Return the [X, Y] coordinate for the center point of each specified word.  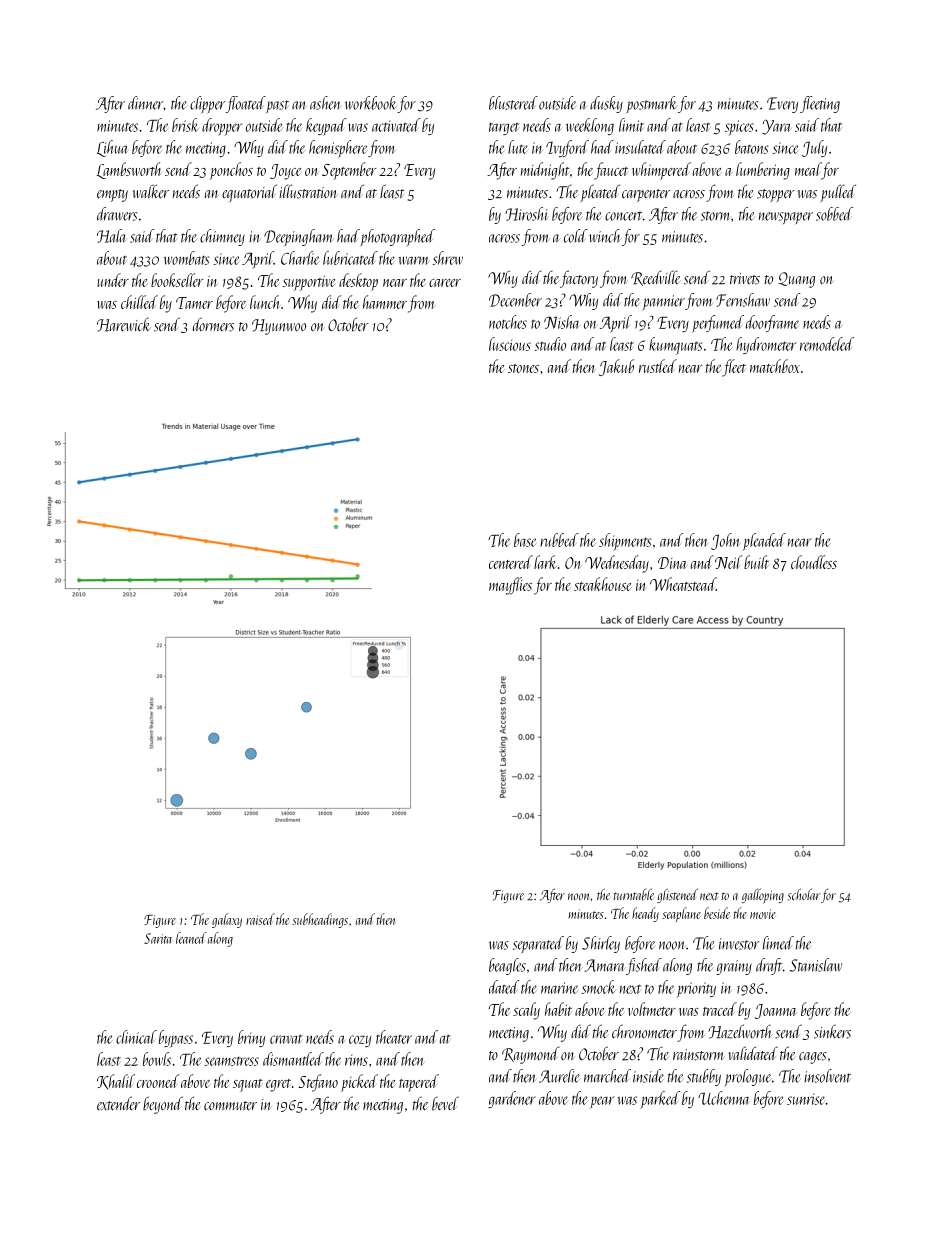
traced [720, 1009]
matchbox [775, 366]
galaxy [227, 920]
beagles [507, 966]
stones [523, 368]
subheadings [320, 920]
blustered [513, 103]
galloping [763, 896]
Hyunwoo [279, 327]
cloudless [814, 562]
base [525, 540]
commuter [230, 1106]
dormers [213, 324]
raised [260, 919]
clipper [207, 105]
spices [739, 128]
